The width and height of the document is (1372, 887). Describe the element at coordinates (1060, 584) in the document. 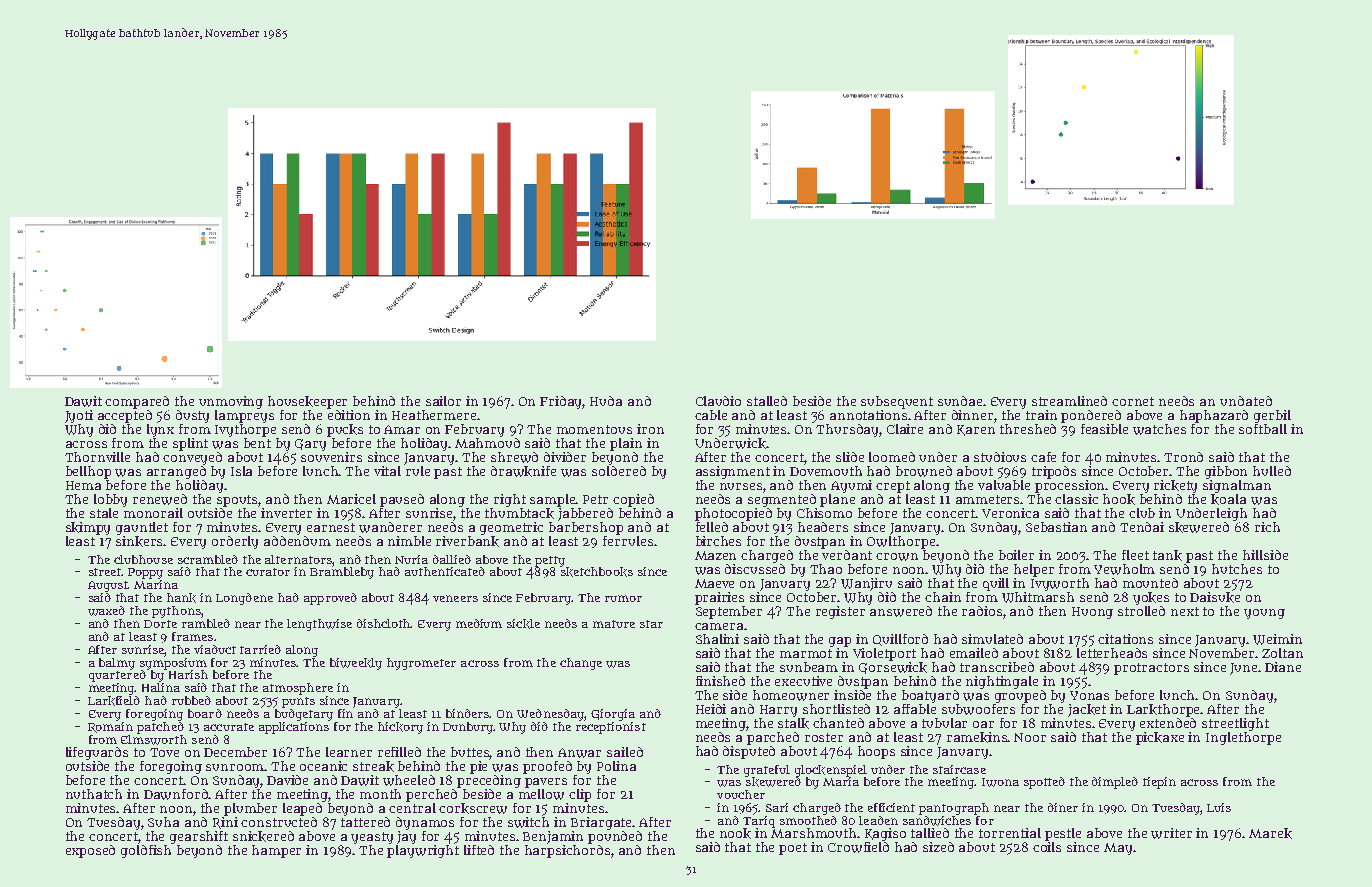

I see `Ivyworth` at that location.
